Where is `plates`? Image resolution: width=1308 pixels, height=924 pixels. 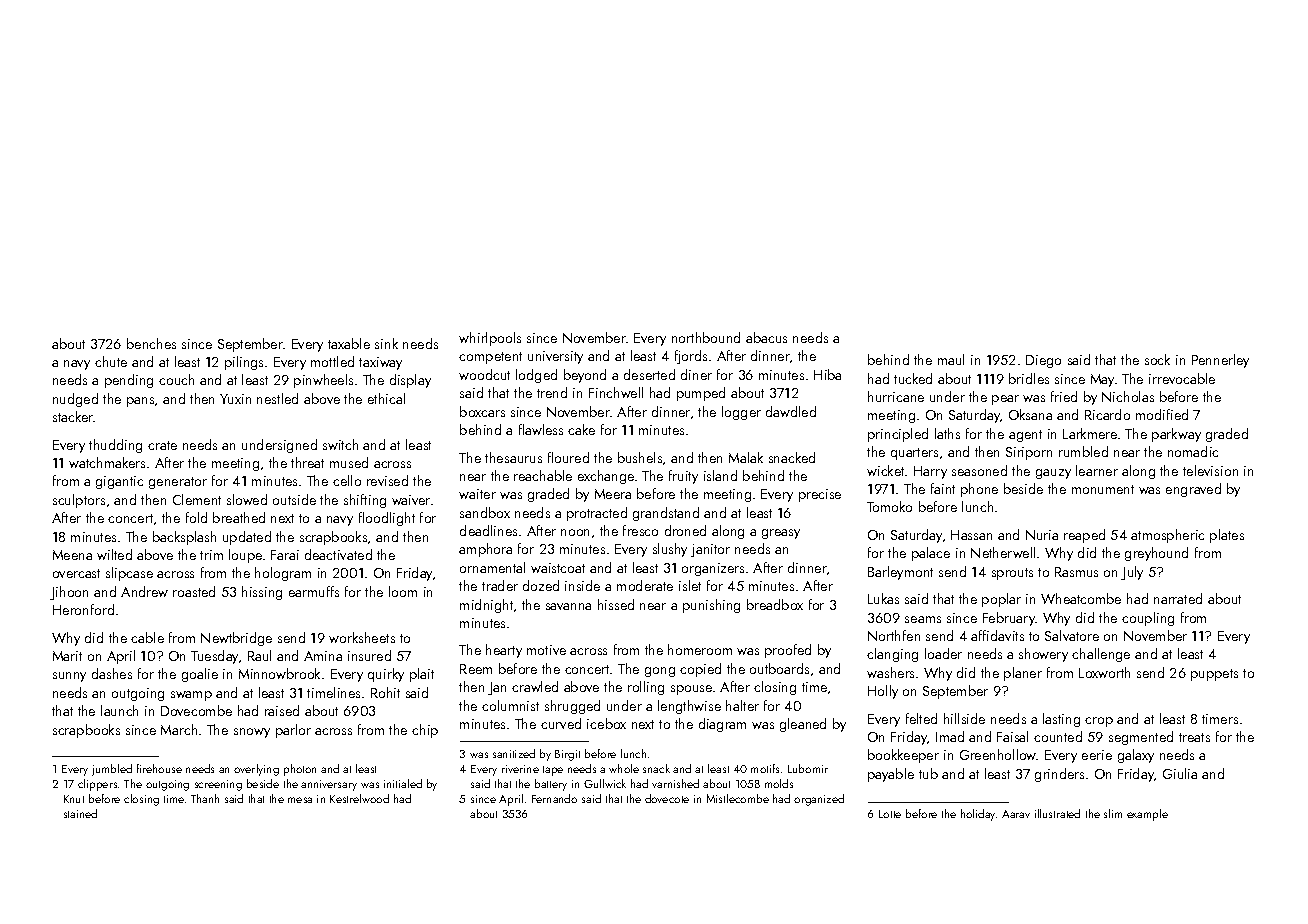 plates is located at coordinates (1227, 536).
